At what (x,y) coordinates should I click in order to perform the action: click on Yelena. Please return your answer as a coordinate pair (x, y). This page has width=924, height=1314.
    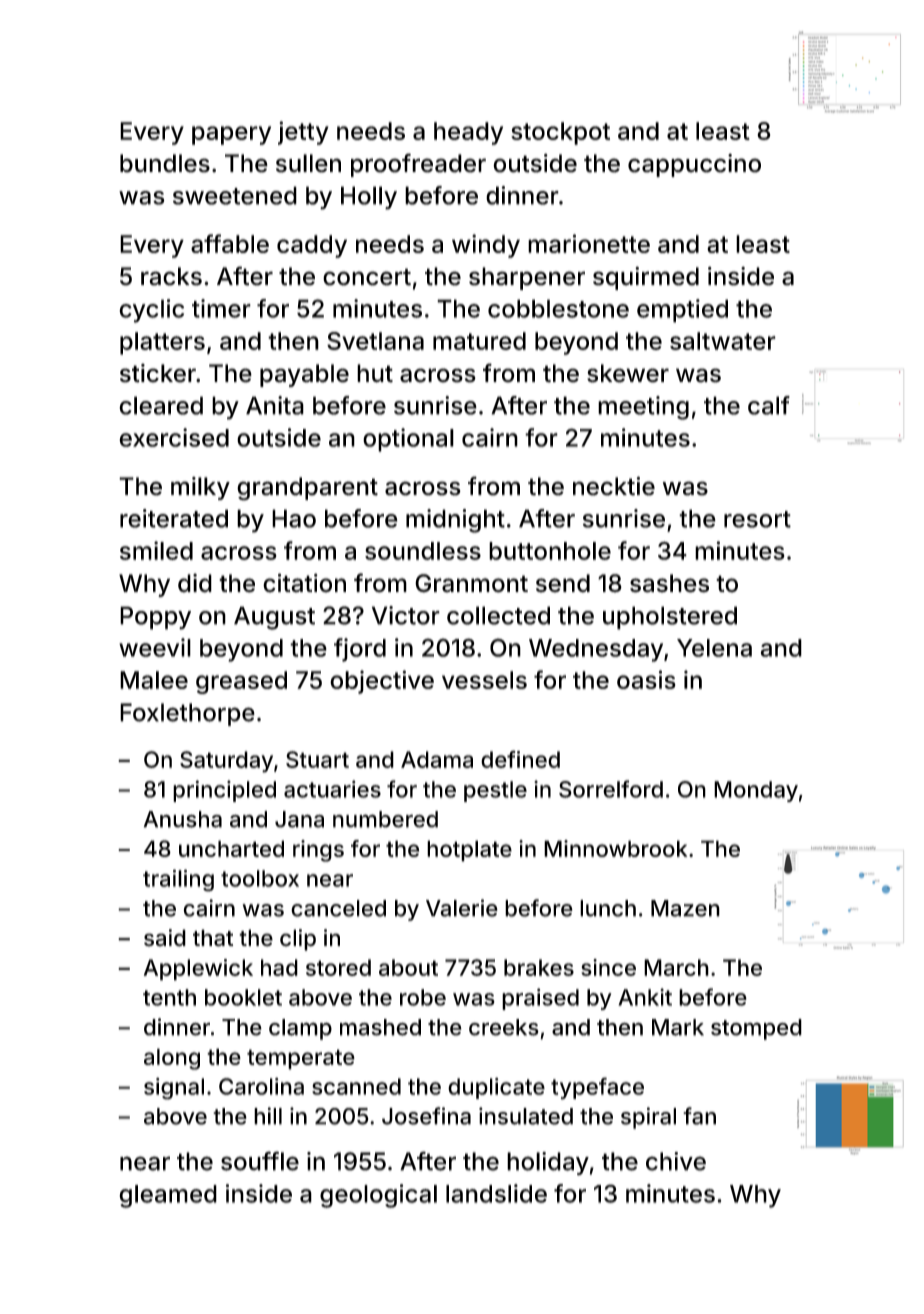
    Looking at the image, I should click on (714, 648).
